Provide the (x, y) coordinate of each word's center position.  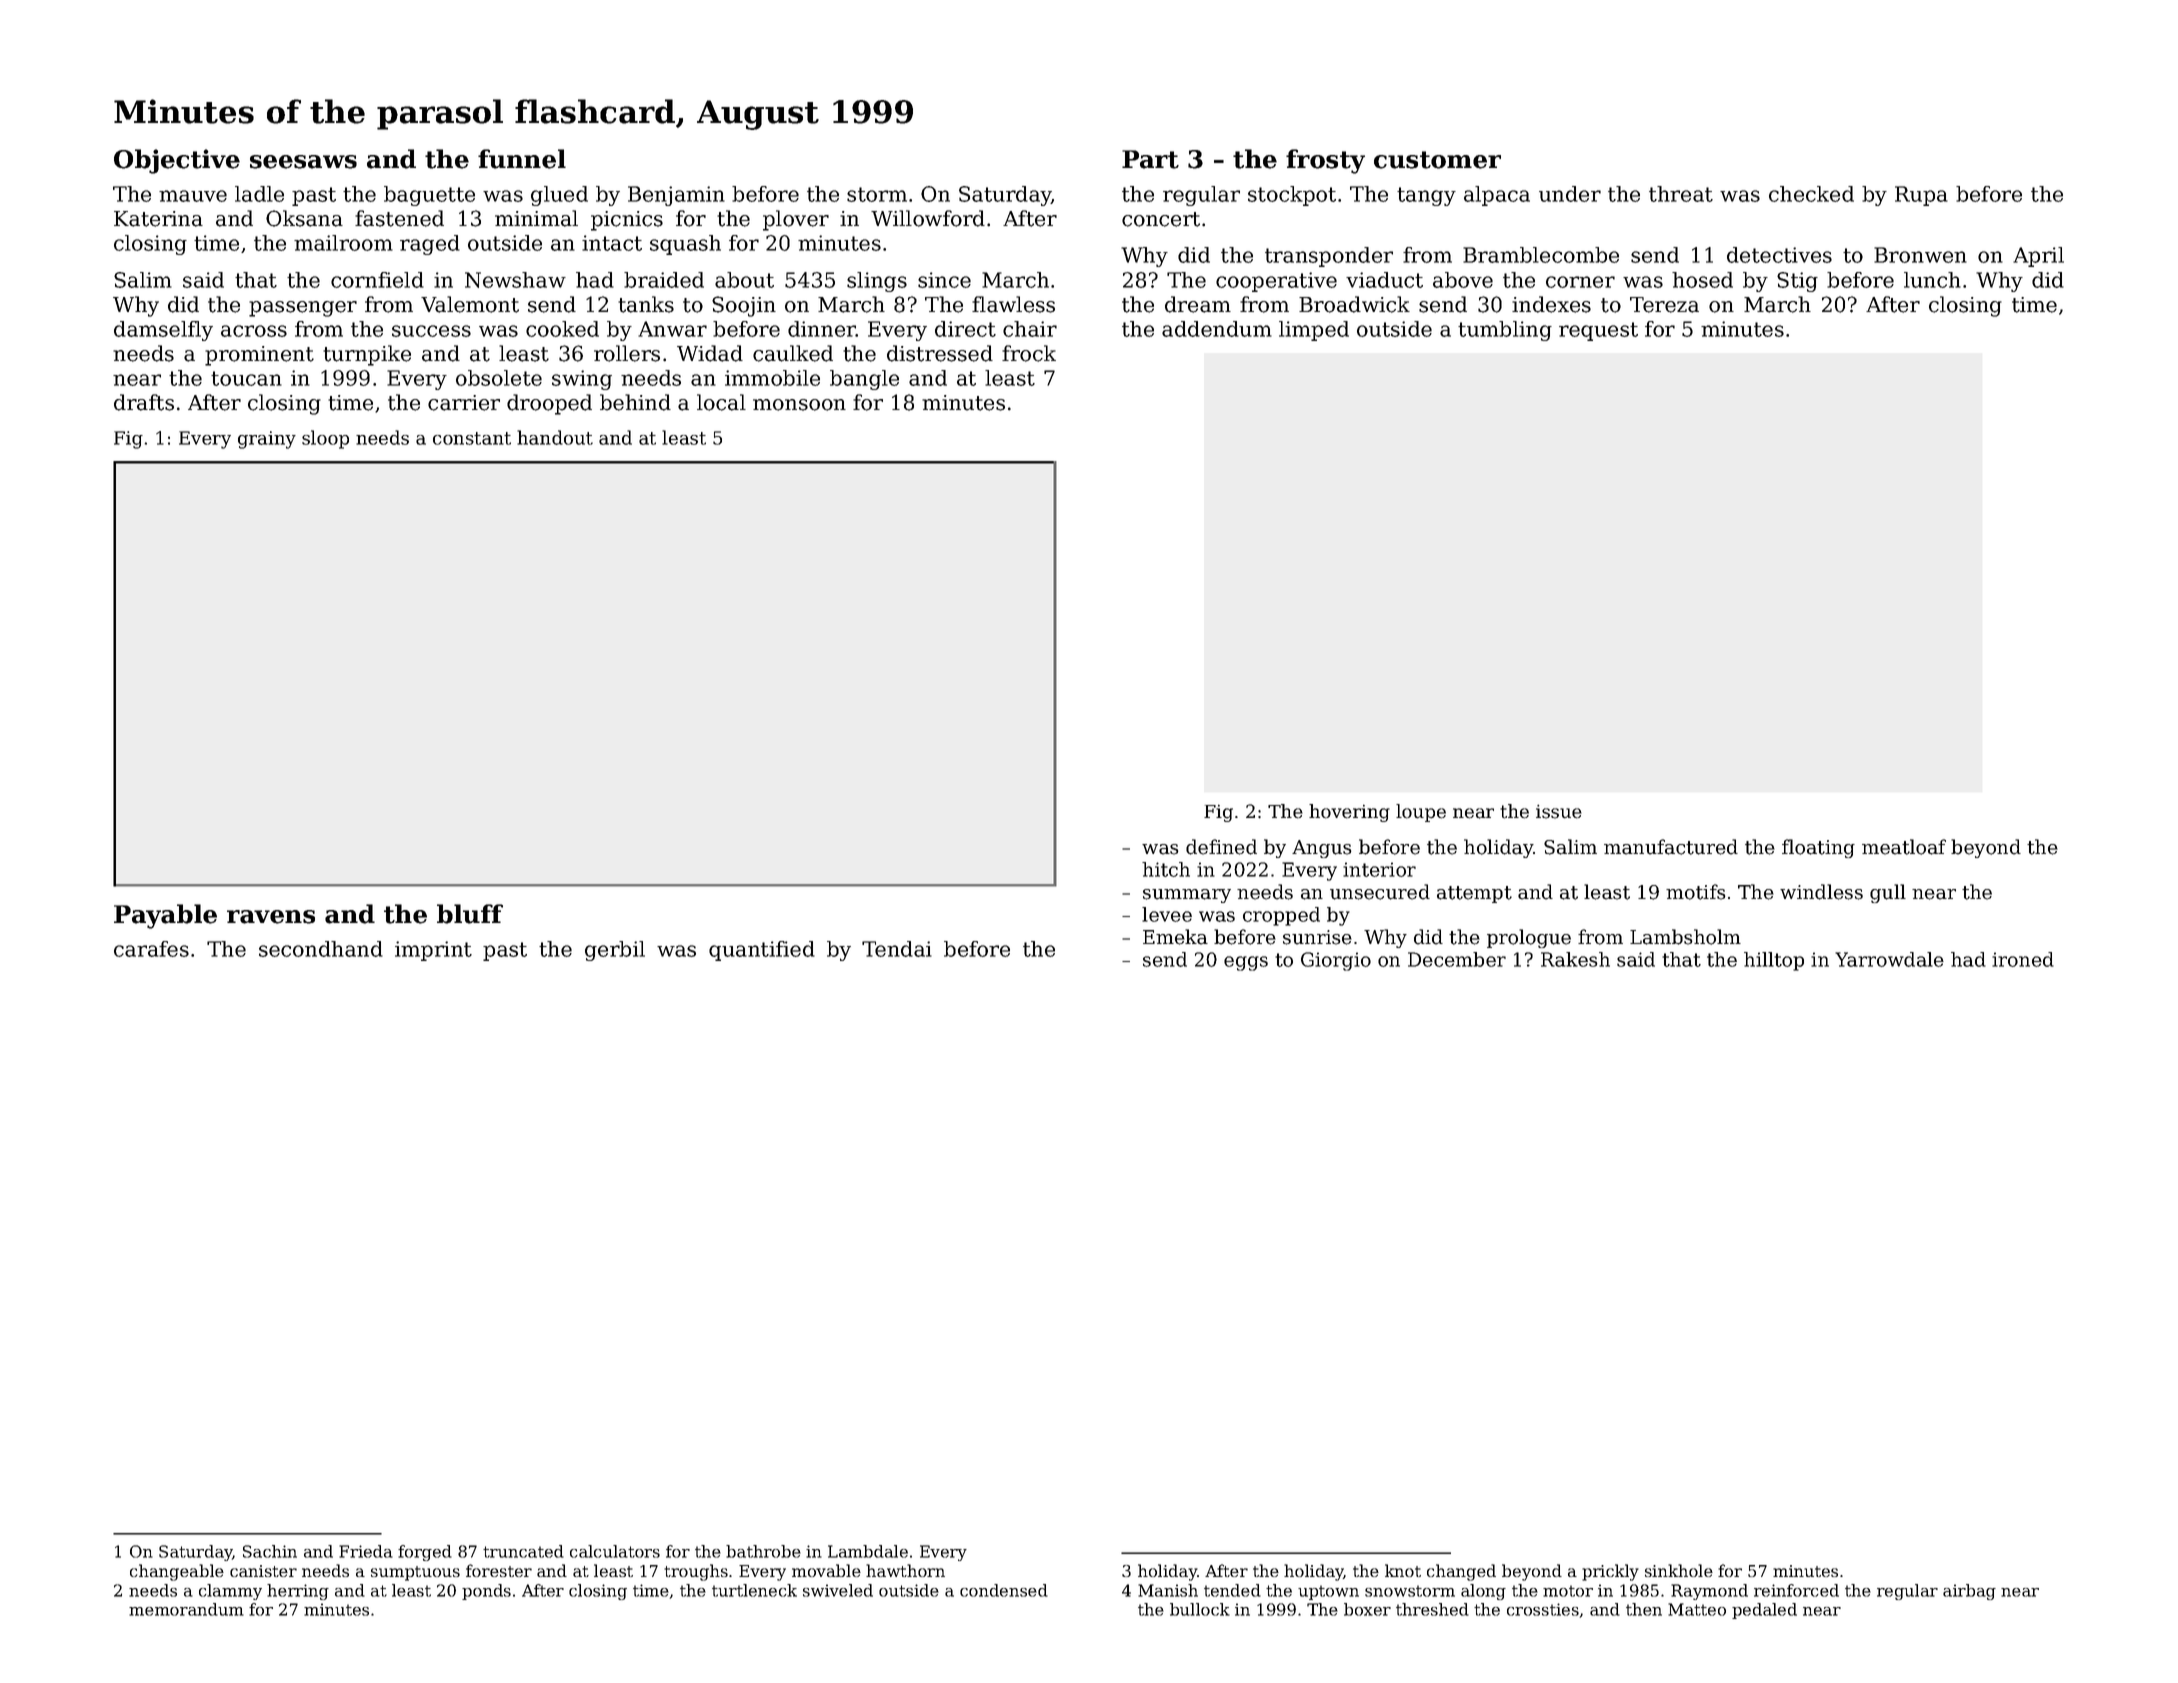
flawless (1013, 304)
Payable (165, 916)
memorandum (186, 1609)
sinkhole (1679, 1570)
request (1598, 331)
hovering (1349, 813)
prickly (1610, 1572)
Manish (1168, 1590)
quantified (762, 951)
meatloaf (1904, 847)
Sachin (270, 1551)
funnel (522, 159)
